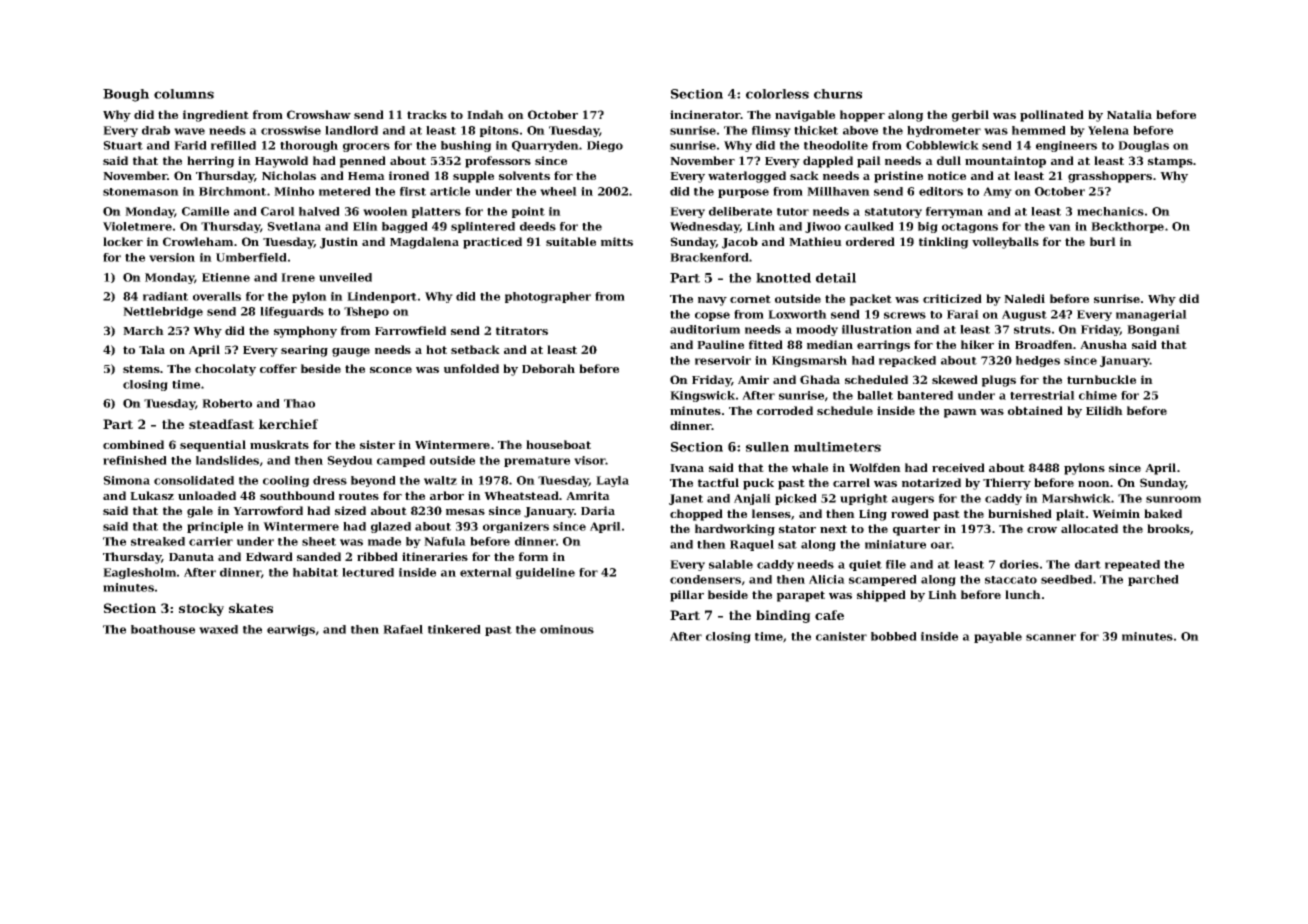  Describe the element at coordinates (184, 94) in the screenshot. I see `columns` at that location.
